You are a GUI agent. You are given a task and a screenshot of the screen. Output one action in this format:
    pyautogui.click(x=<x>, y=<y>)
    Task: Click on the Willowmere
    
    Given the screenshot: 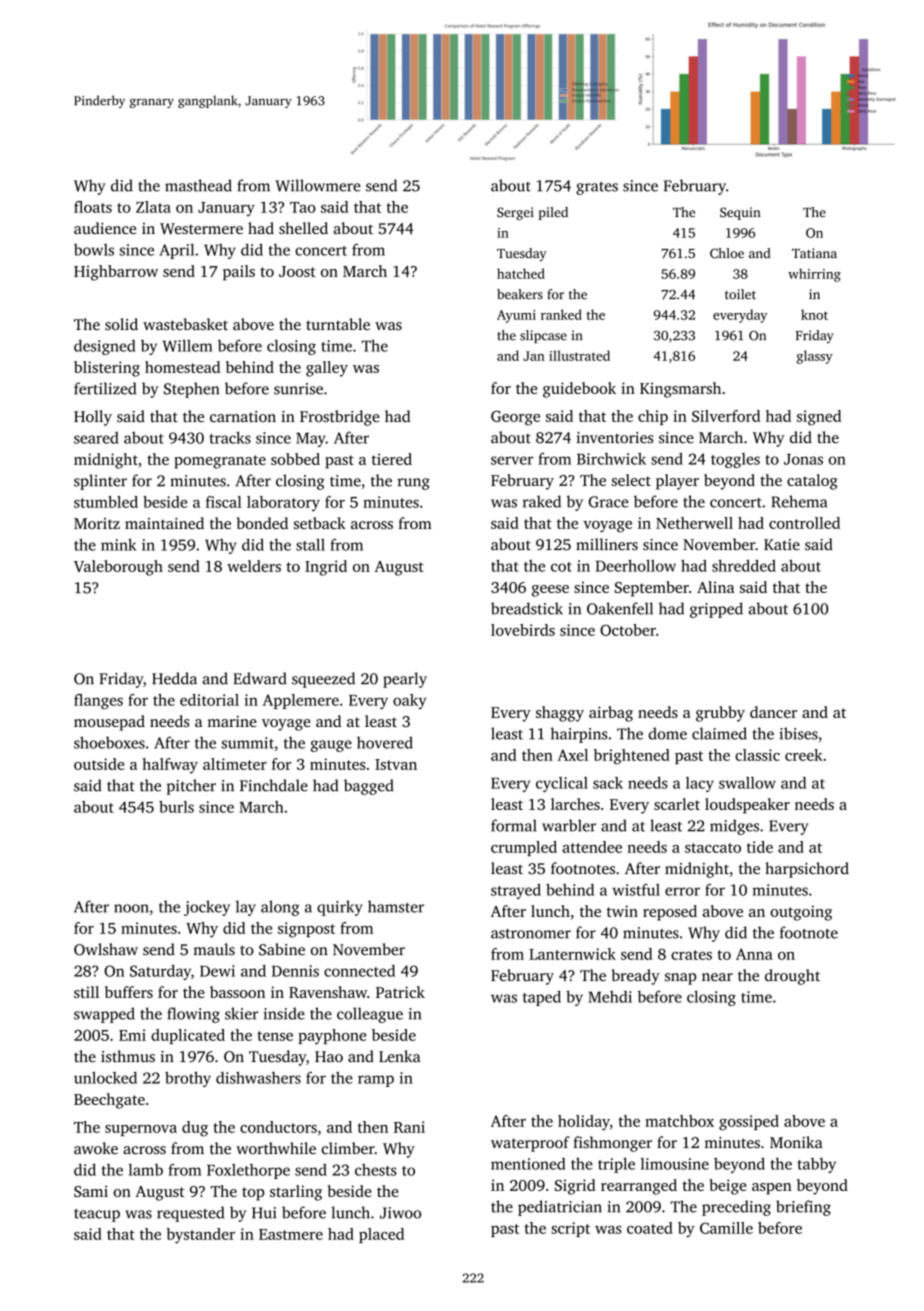 What is the action you would take?
    pyautogui.click(x=318, y=185)
